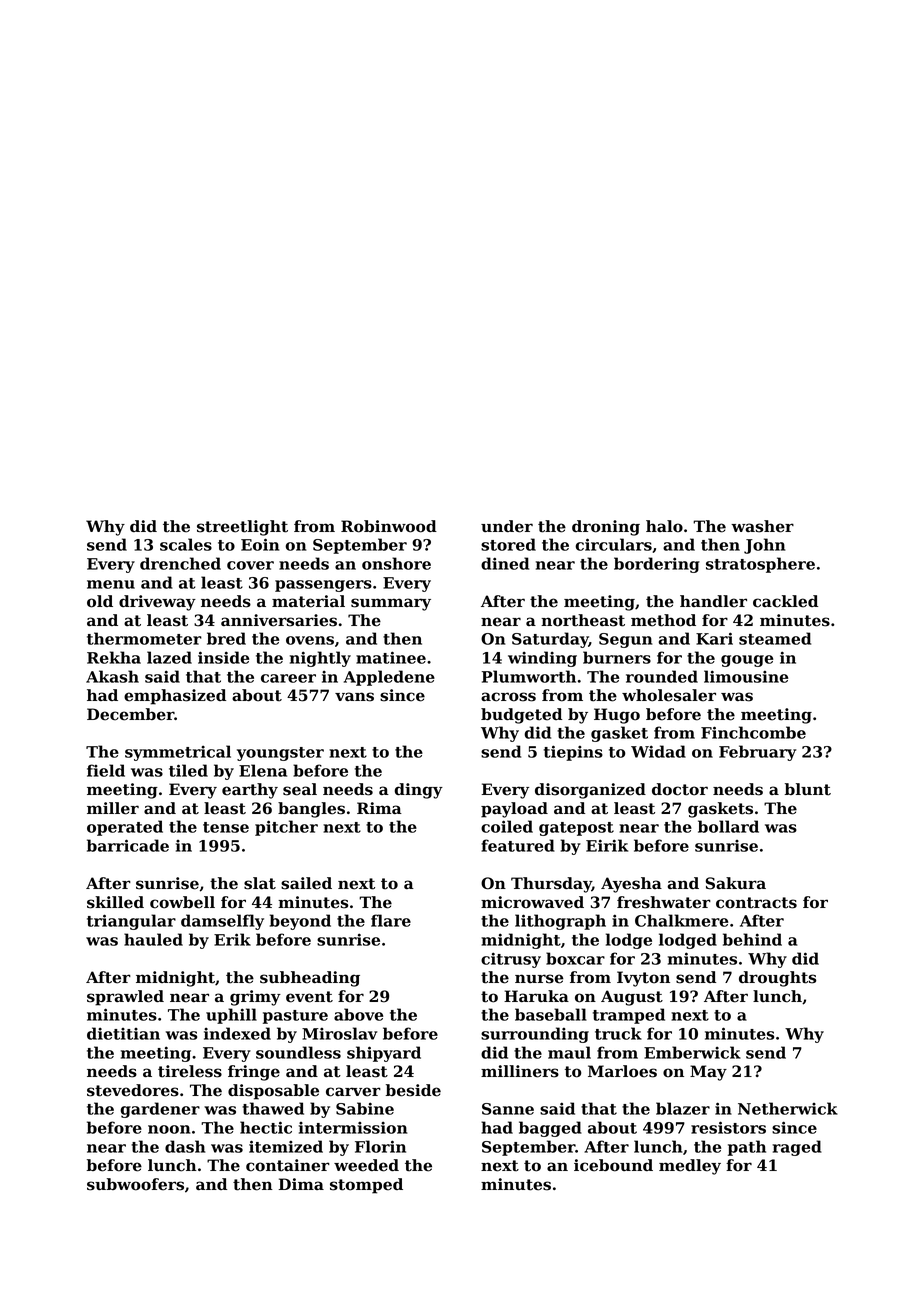 The image size is (924, 1308). What do you see at coordinates (762, 526) in the image?
I see `washer` at bounding box center [762, 526].
